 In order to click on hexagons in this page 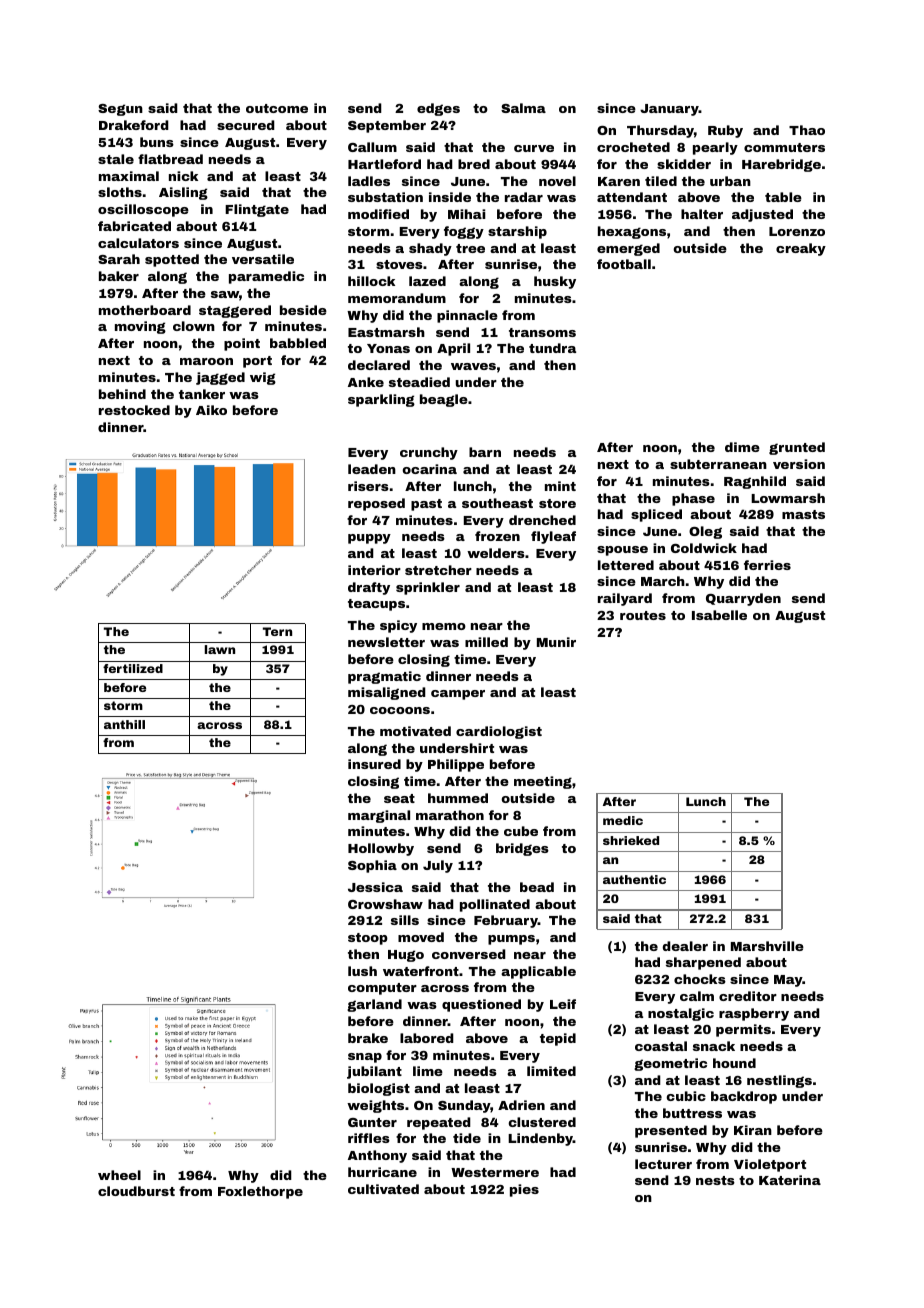, I will do `click(632, 232)`.
